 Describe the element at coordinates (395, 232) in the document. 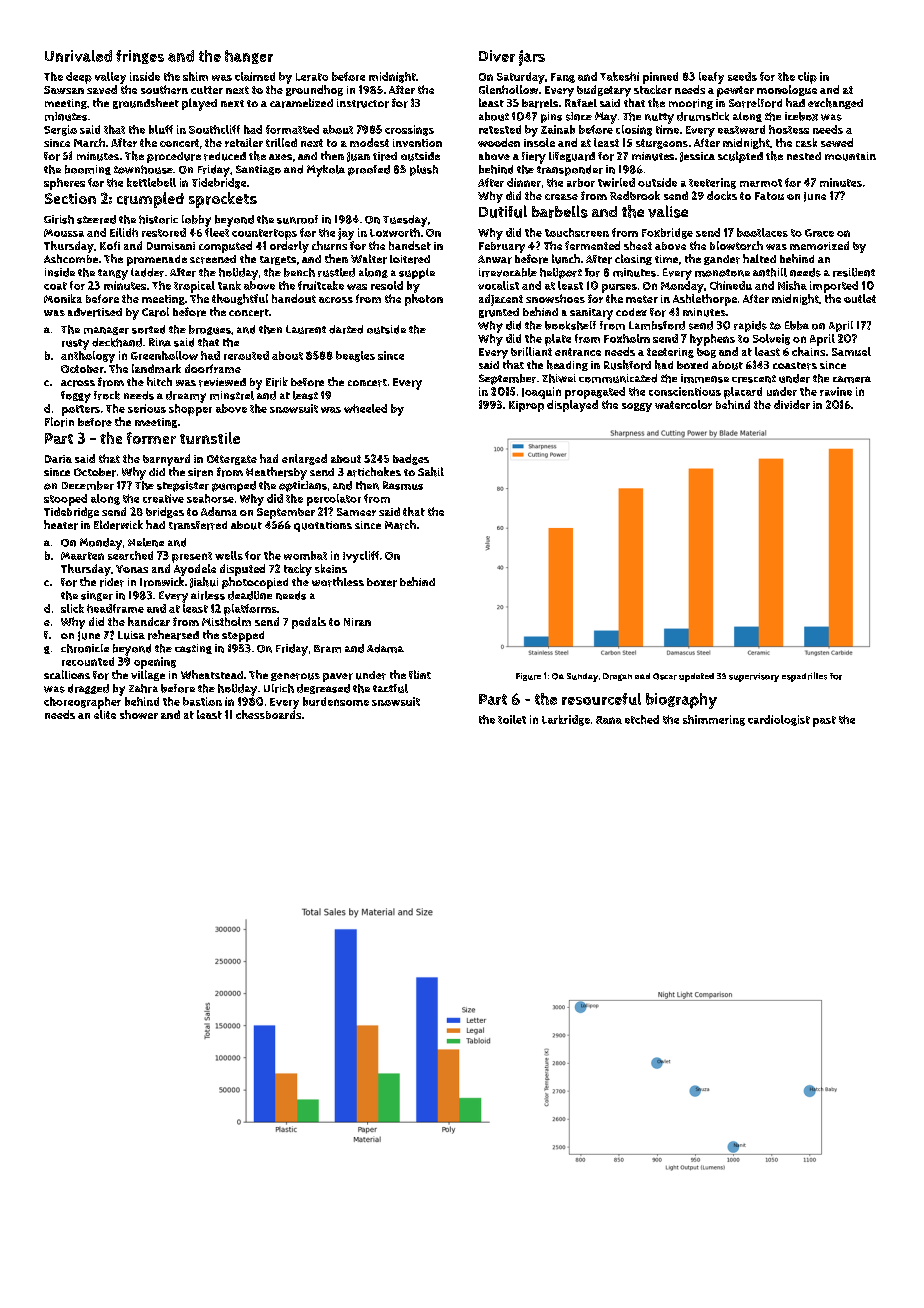

I see `Loxworth` at that location.
